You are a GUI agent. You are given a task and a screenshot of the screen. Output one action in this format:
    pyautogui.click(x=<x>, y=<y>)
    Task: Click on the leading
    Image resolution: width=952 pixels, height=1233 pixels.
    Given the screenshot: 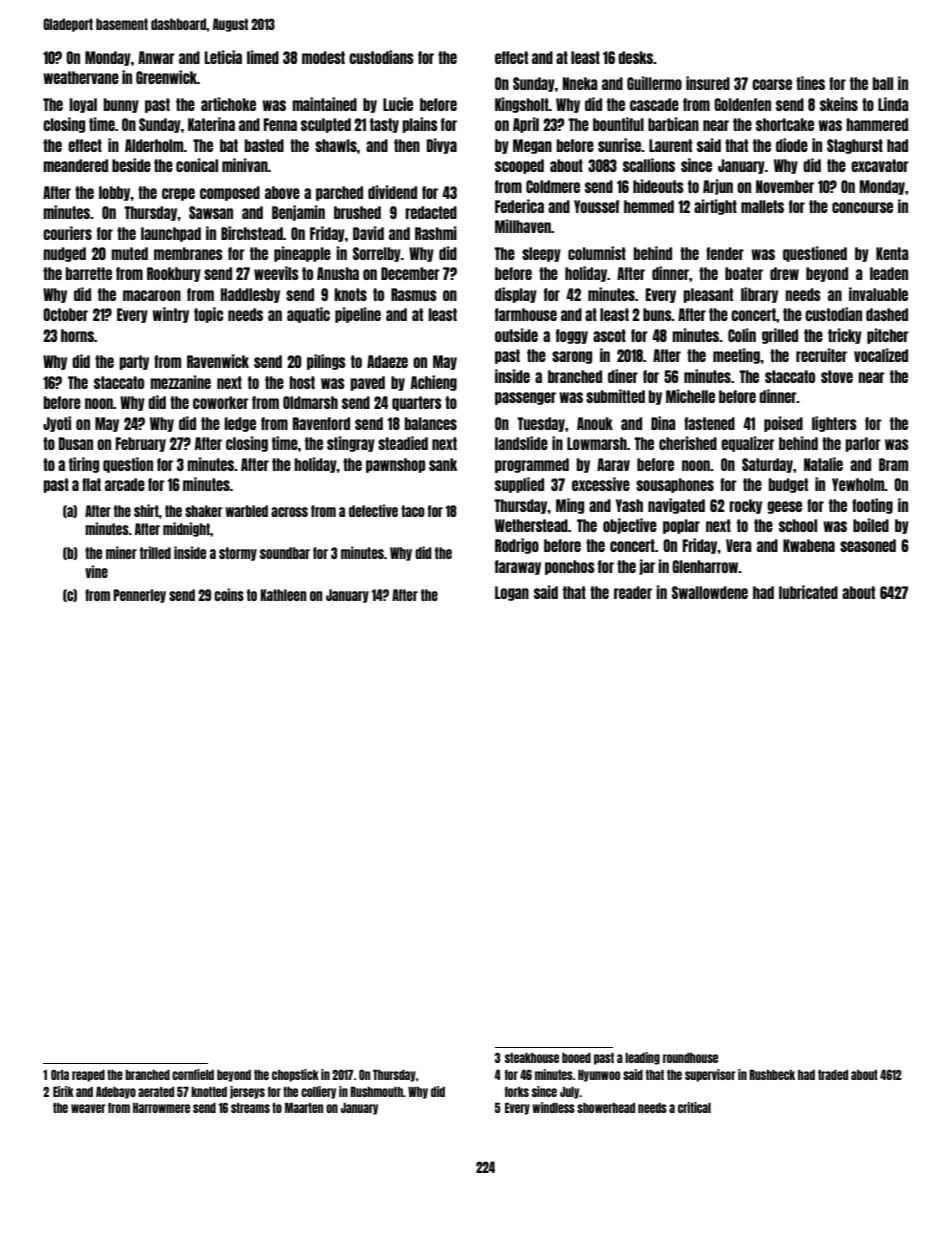 What is the action you would take?
    pyautogui.click(x=642, y=1058)
